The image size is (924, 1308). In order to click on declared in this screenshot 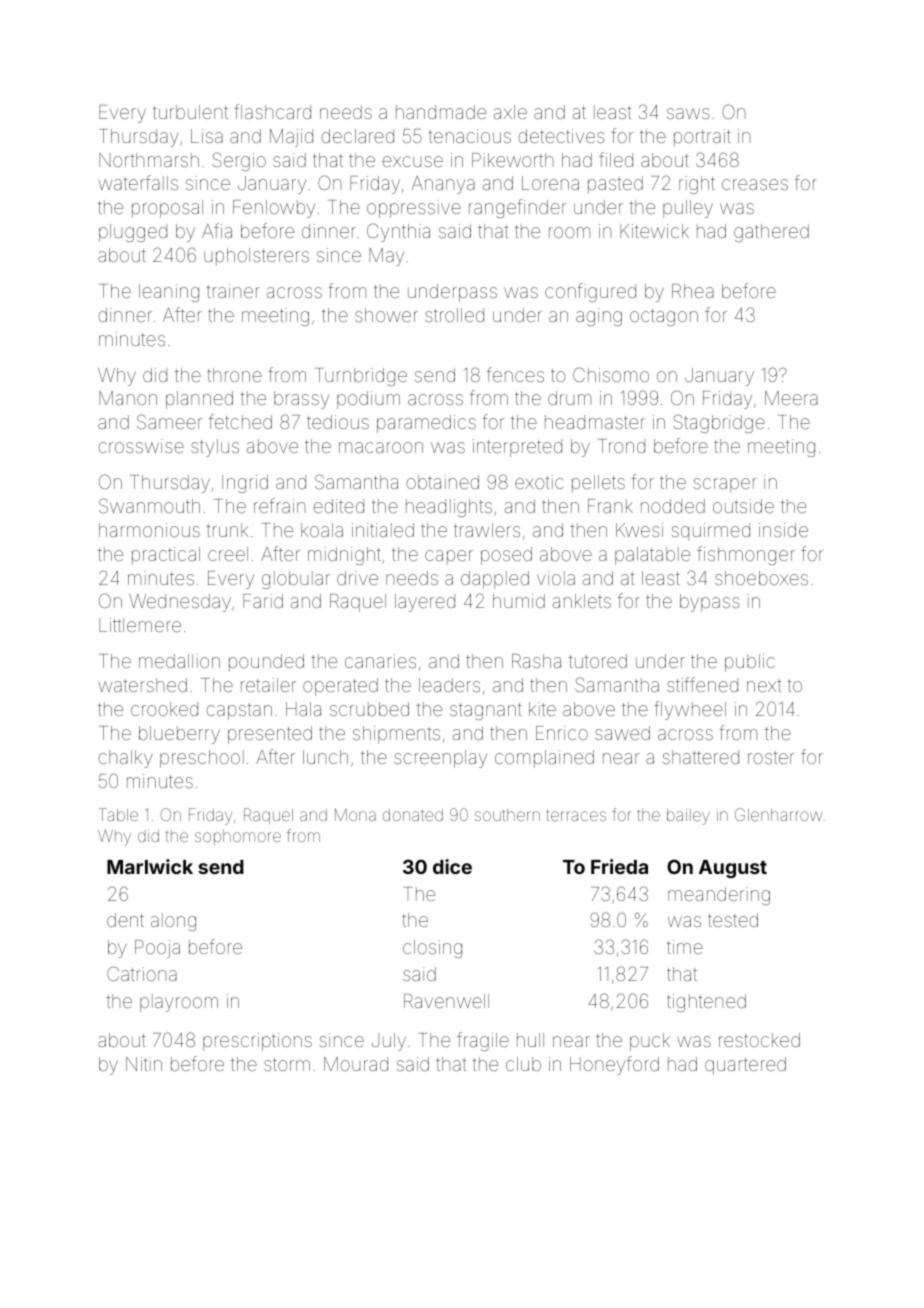, I will do `click(357, 136)`.
